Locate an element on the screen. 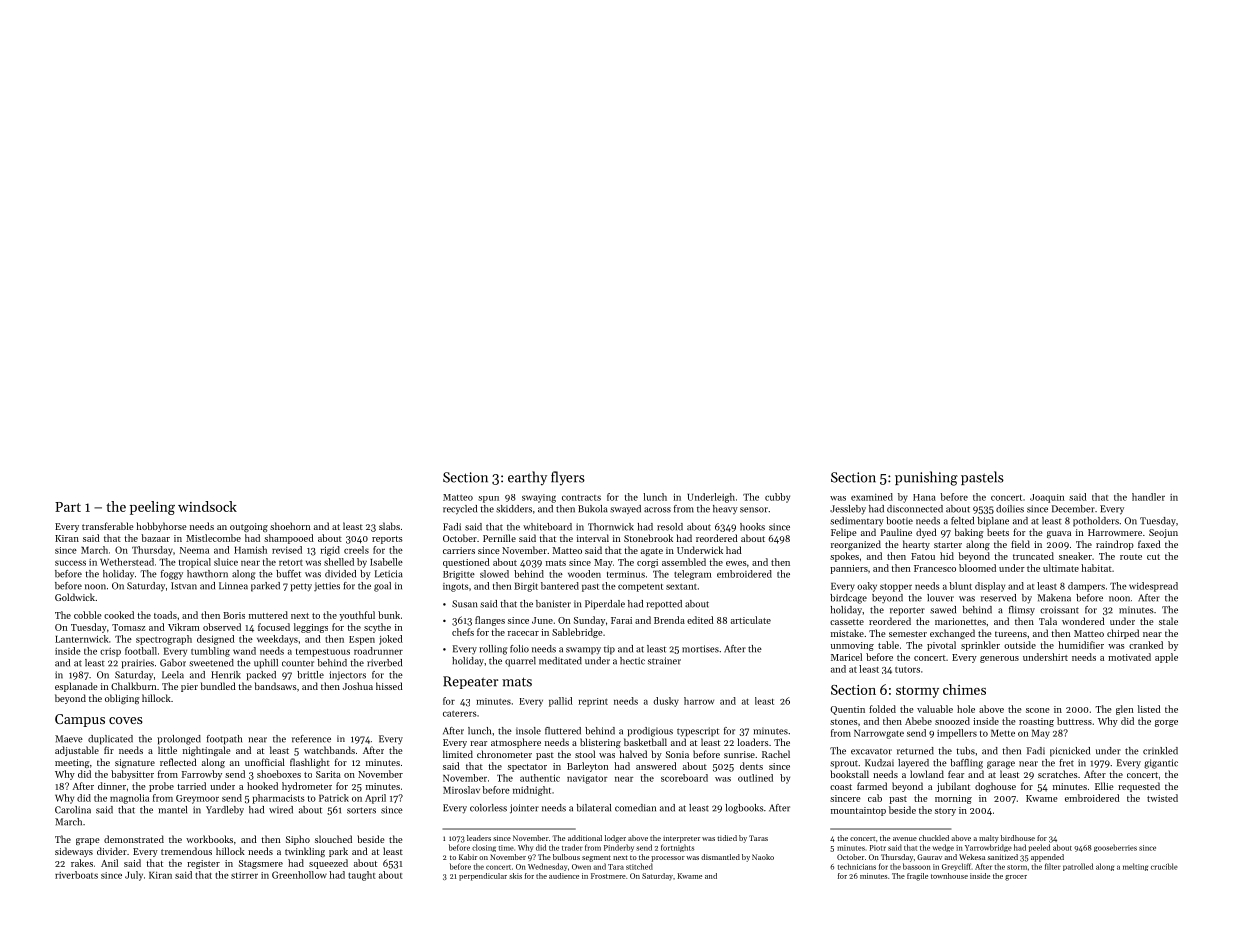  handler is located at coordinates (1148, 497).
